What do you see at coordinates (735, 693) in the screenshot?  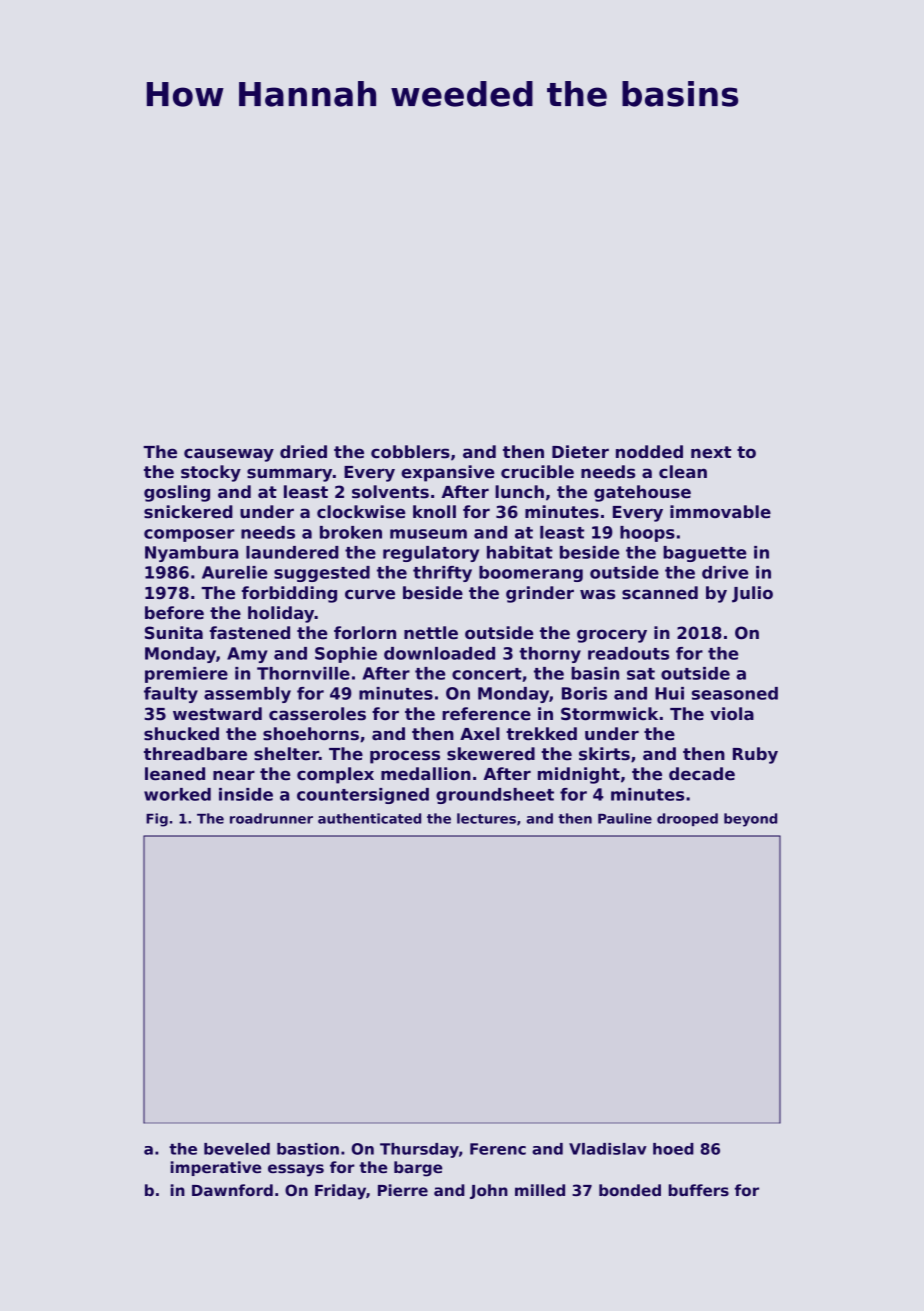 I see `seasoned` at bounding box center [735, 693].
